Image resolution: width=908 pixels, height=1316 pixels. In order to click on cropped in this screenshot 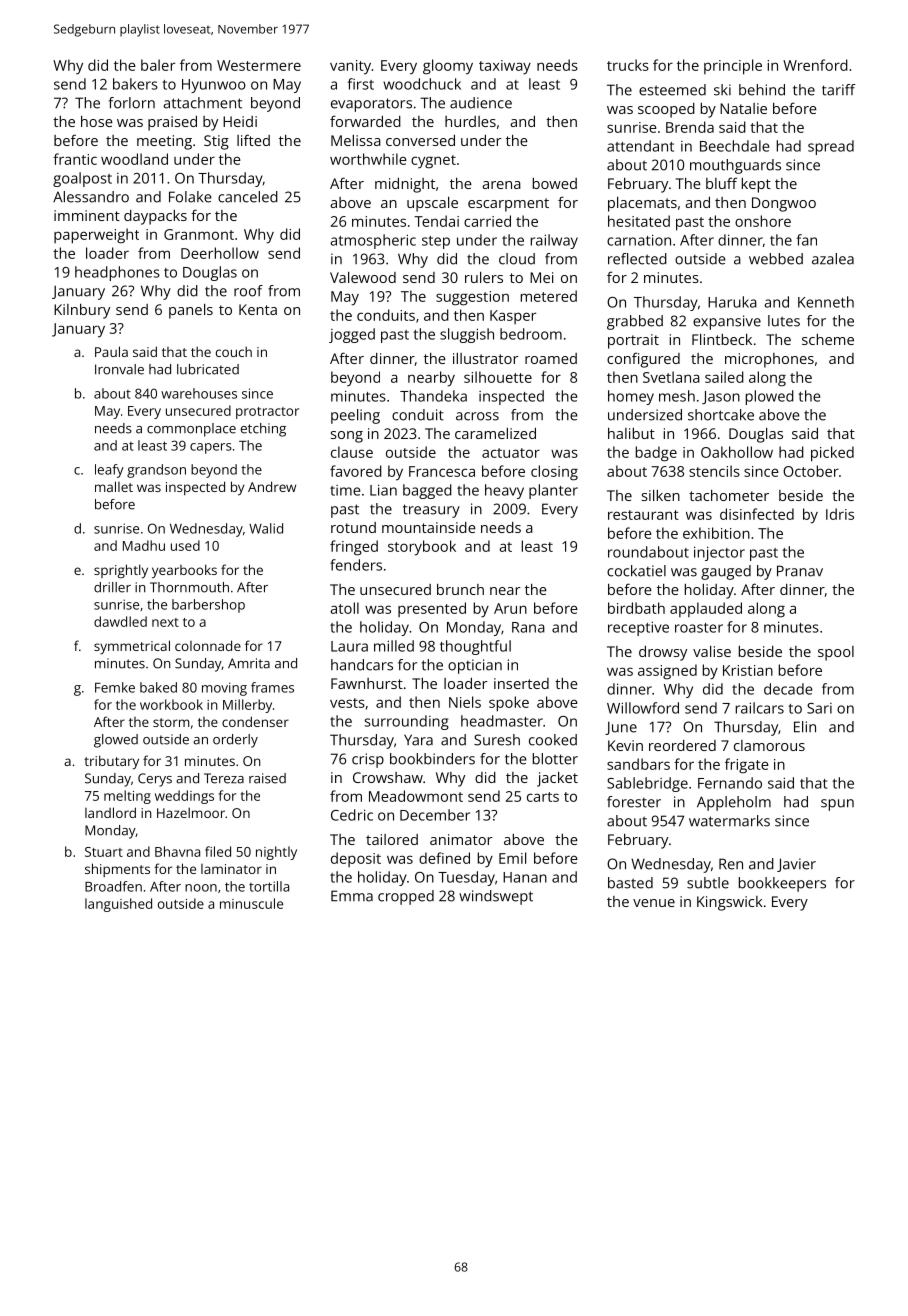, I will do `click(406, 897)`.
